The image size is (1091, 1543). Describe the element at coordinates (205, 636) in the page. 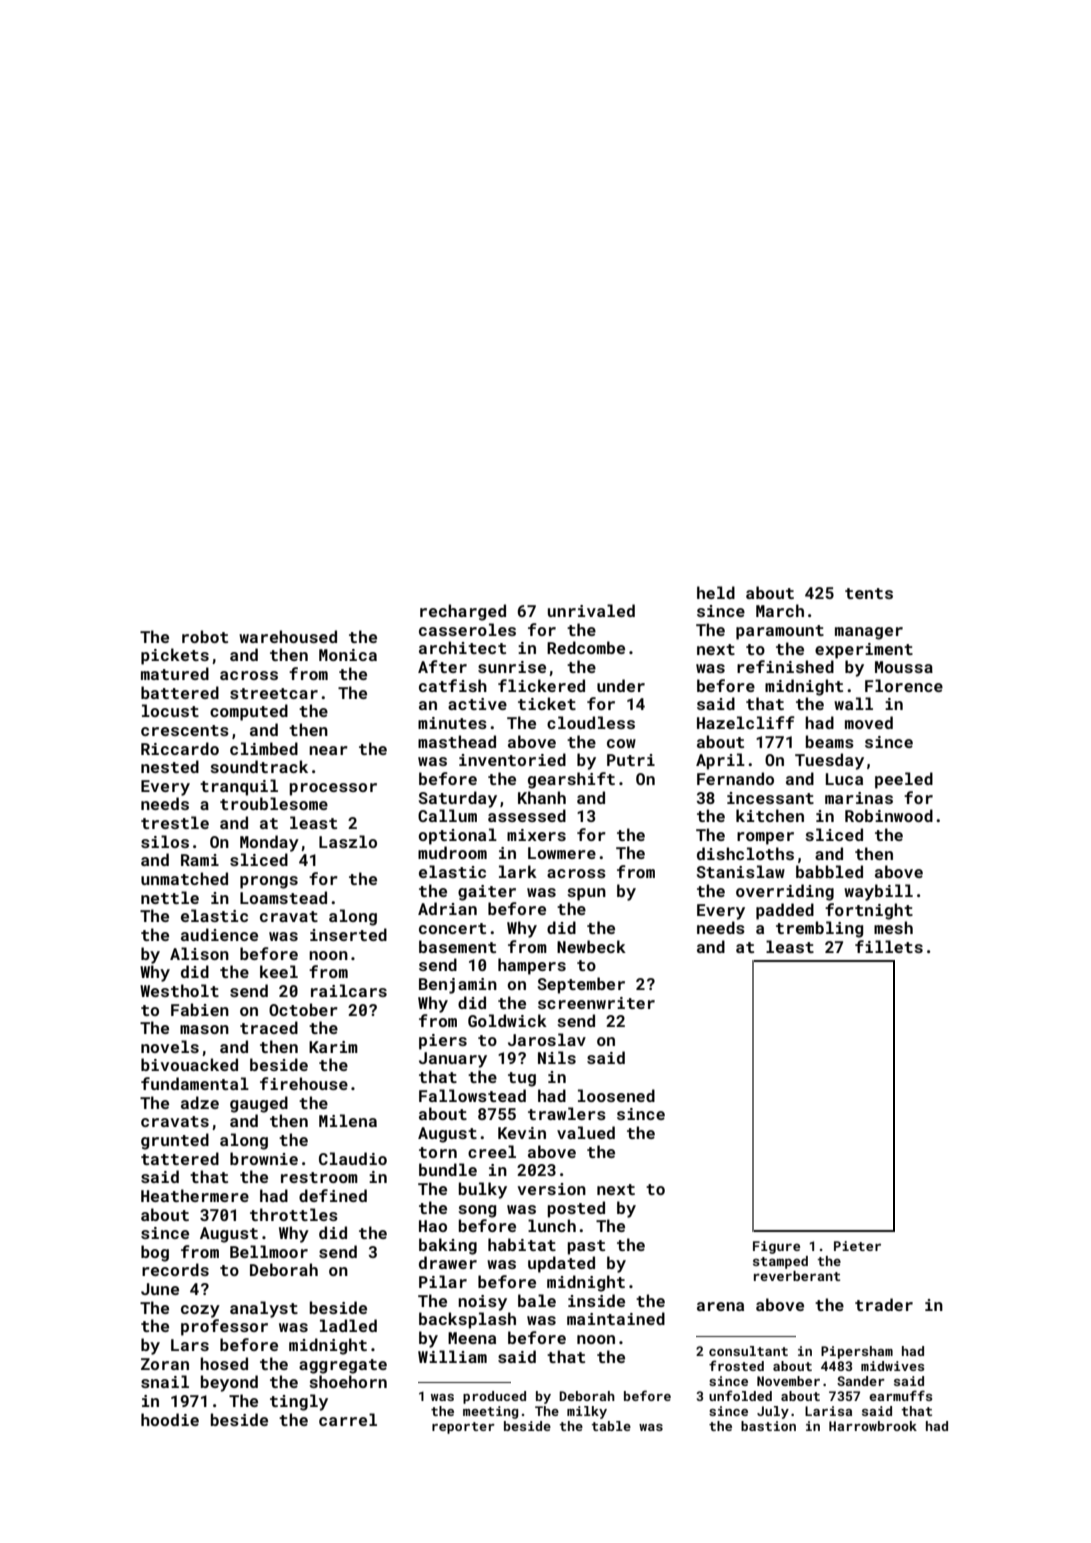

I see `robot` at that location.
